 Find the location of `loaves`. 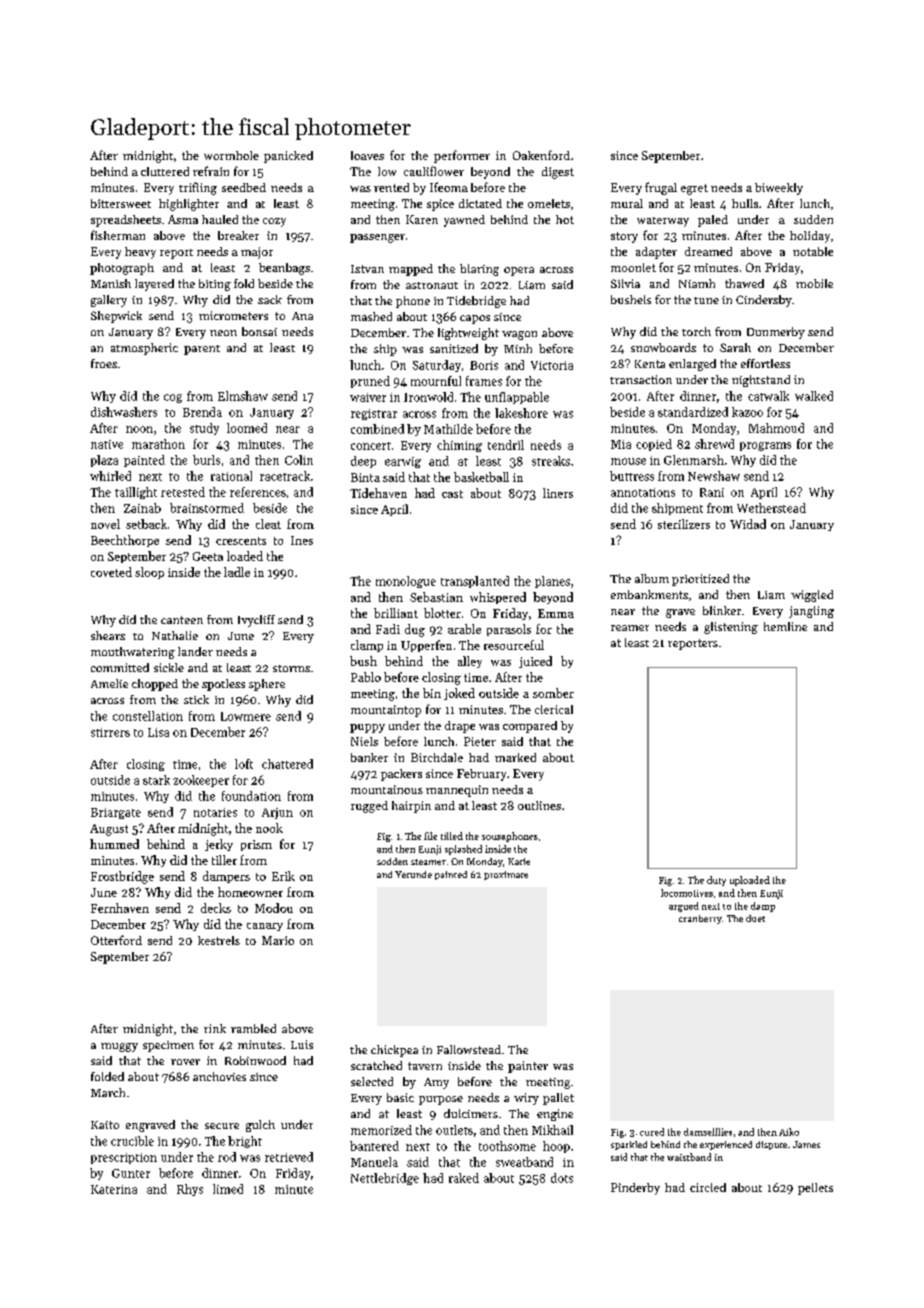

loaves is located at coordinates (367, 155).
